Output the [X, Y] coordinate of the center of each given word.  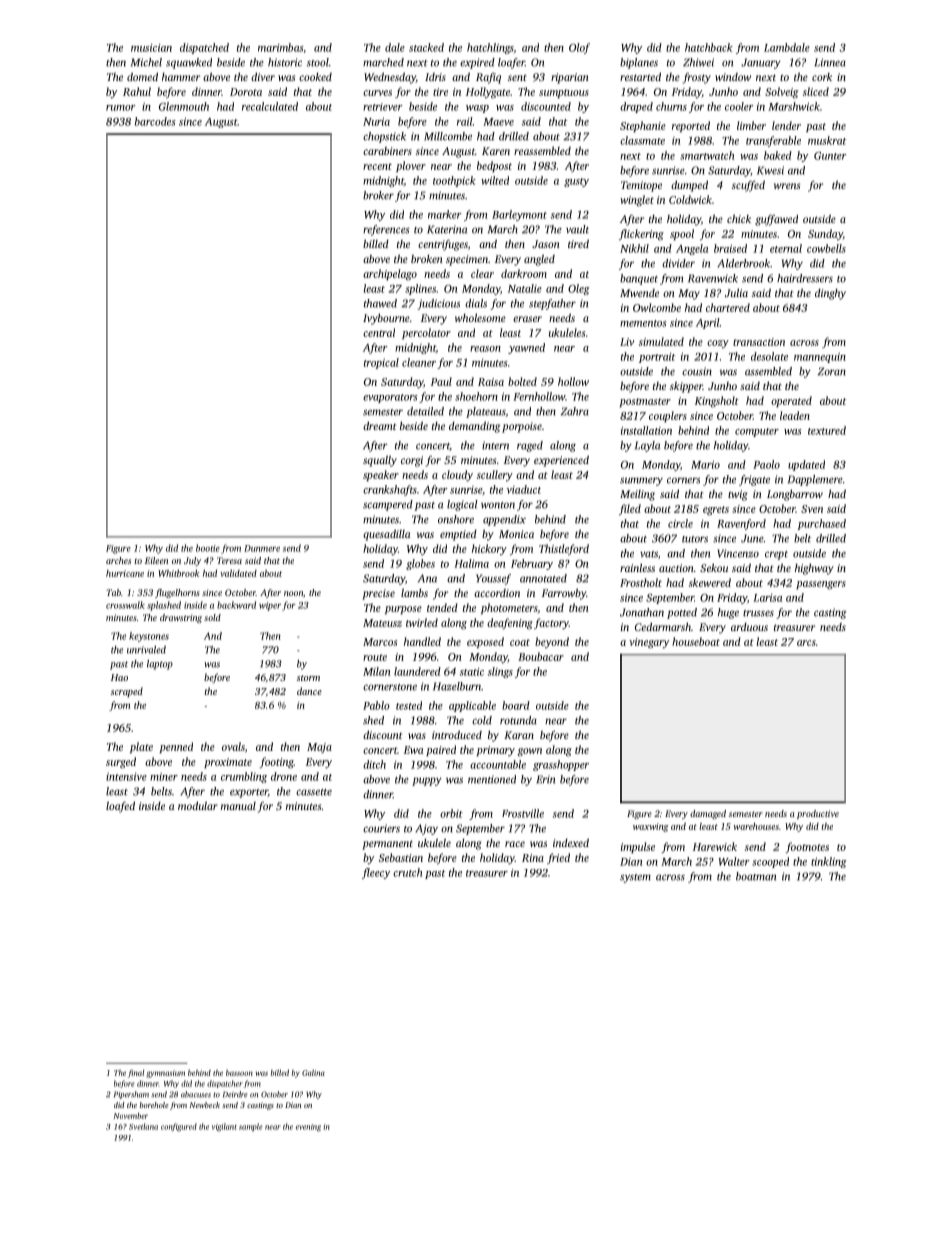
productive [818, 814]
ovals [233, 746]
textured [827, 430]
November [131, 1116]
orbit [451, 813]
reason [485, 349]
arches [118, 560]
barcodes [155, 121]
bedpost [494, 166]
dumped [689, 186]
